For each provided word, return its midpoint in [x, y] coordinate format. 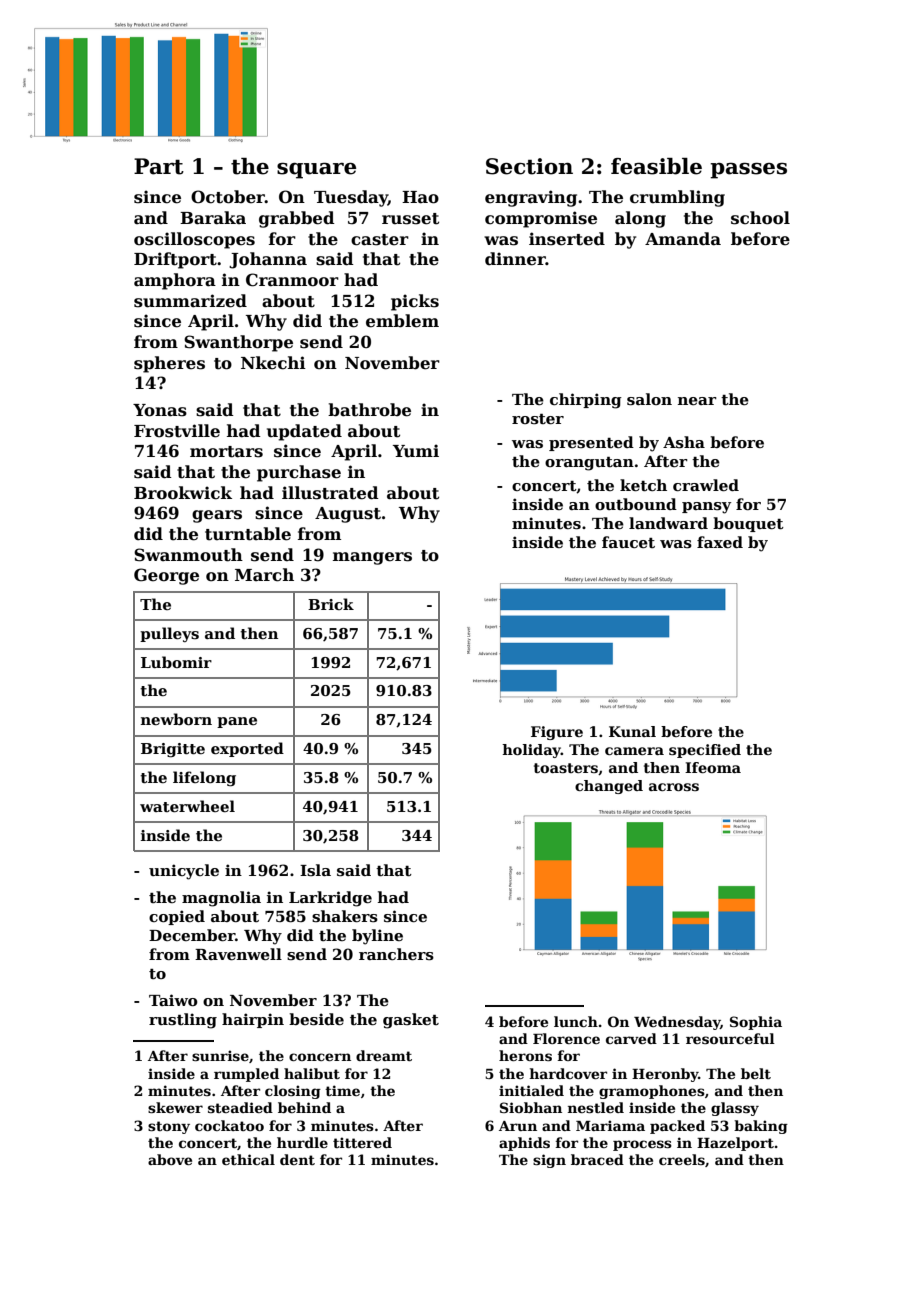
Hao [420, 197]
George [166, 576]
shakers [345, 916]
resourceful [730, 1038]
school [760, 218]
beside [316, 1019]
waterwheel [187, 806]
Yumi [416, 451]
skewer [175, 1107]
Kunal [632, 731]
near [697, 401]
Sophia [756, 1023]
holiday [531, 751]
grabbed [297, 219]
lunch [576, 1021]
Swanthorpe [238, 343]
